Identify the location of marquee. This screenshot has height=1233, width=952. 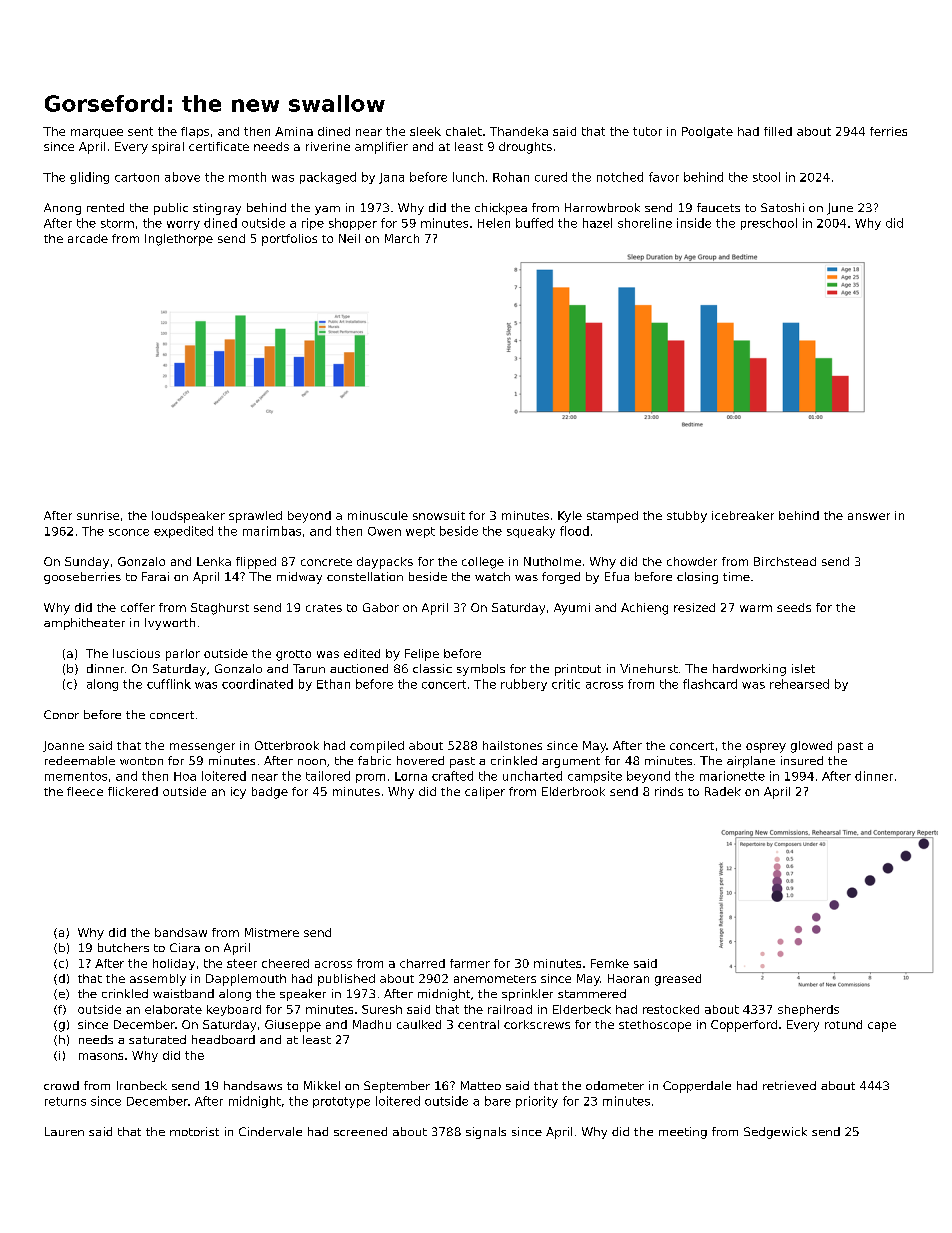
(97, 133).
